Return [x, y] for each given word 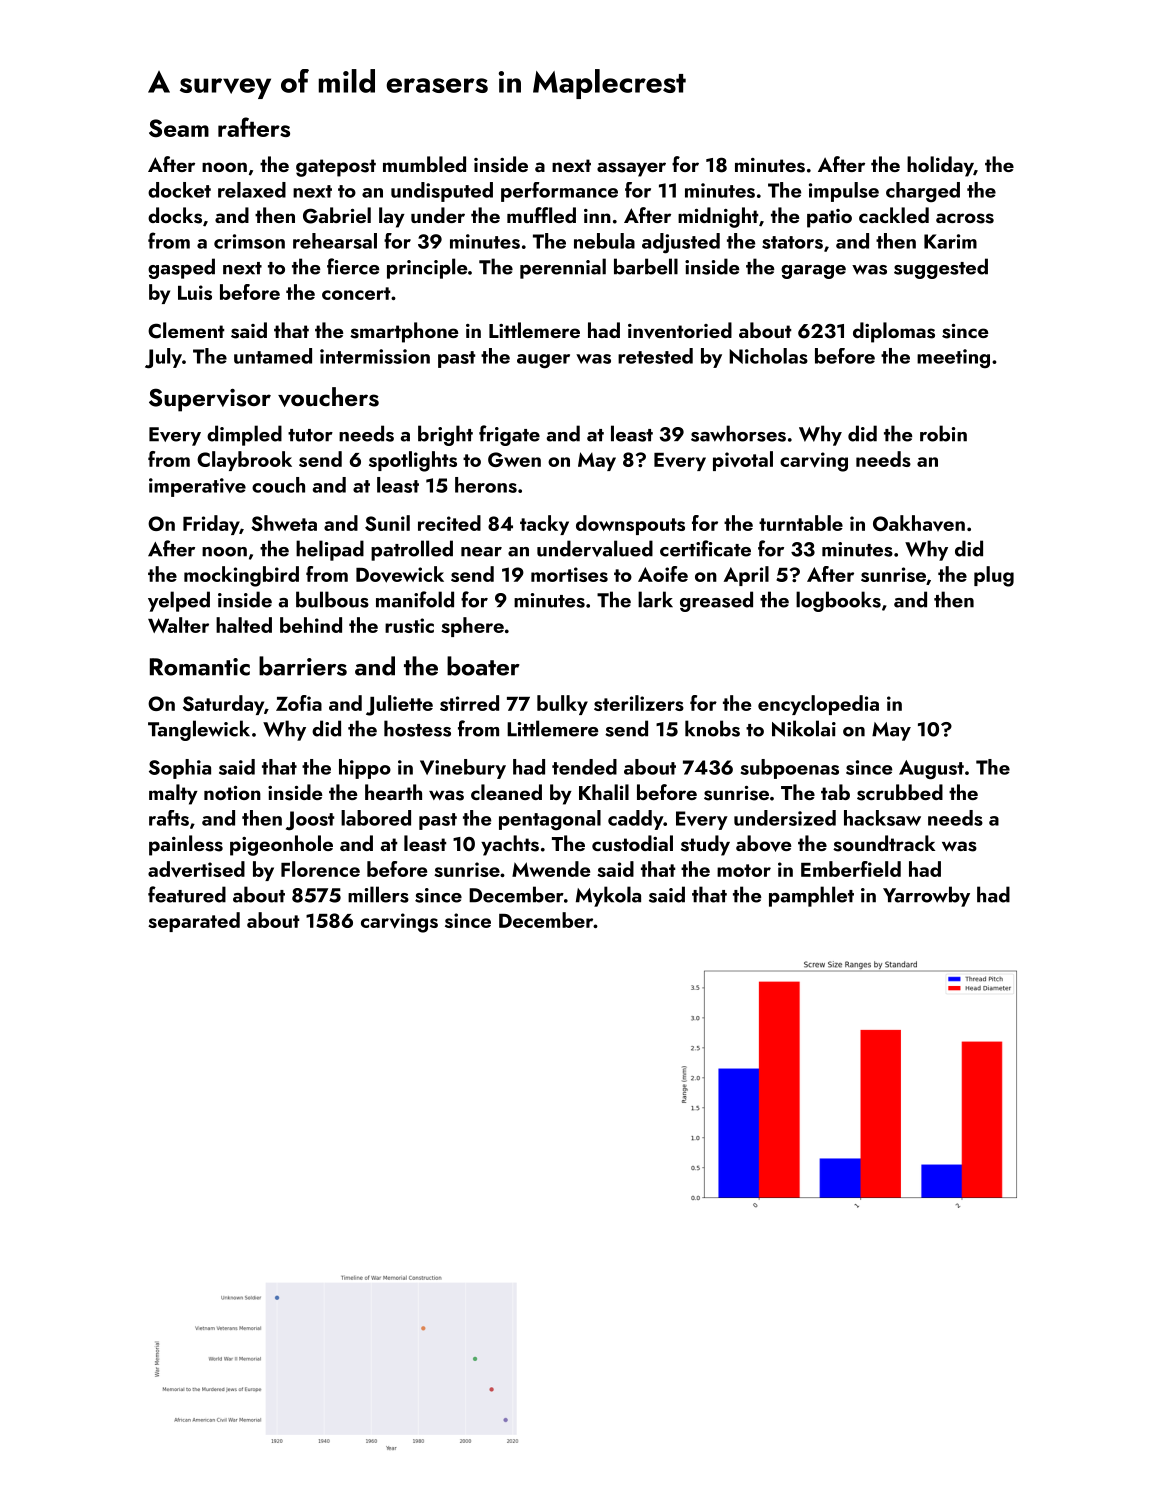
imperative [197, 487]
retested [655, 356]
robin [943, 433]
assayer [631, 169]
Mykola [608, 896]
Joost [310, 821]
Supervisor [210, 400]
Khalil [604, 792]
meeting [953, 359]
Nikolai [804, 728]
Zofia [299, 703]
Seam [179, 128]
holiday [940, 166]
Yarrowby [926, 896]
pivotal [743, 461]
